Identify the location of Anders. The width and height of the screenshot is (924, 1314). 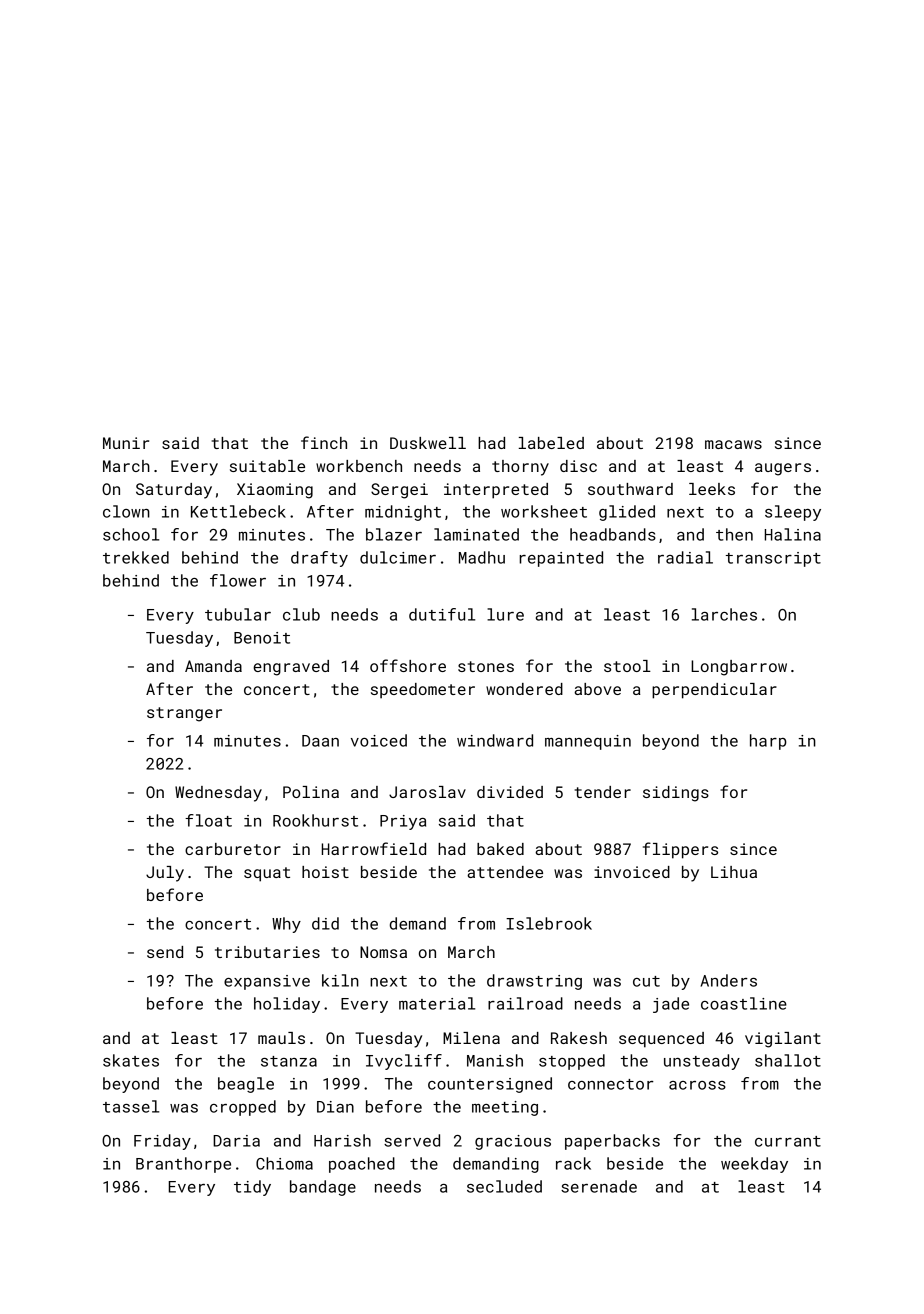
(729, 980).
